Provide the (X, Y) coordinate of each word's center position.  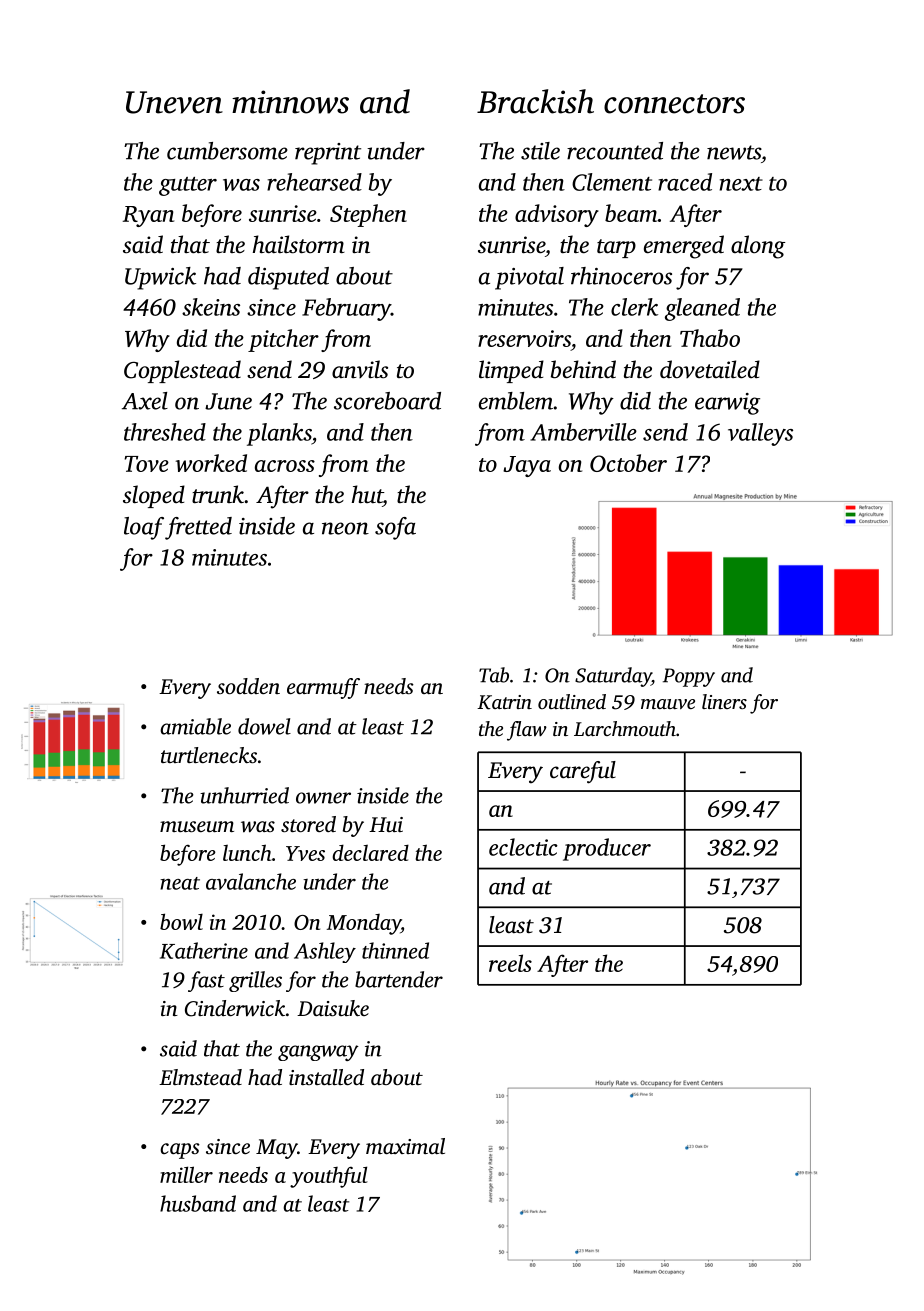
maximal (405, 1146)
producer (607, 849)
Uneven (174, 102)
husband (198, 1203)
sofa (395, 528)
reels (510, 963)
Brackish (535, 101)
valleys (760, 434)
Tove (146, 464)
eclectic (523, 847)
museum (197, 826)
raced (685, 182)
